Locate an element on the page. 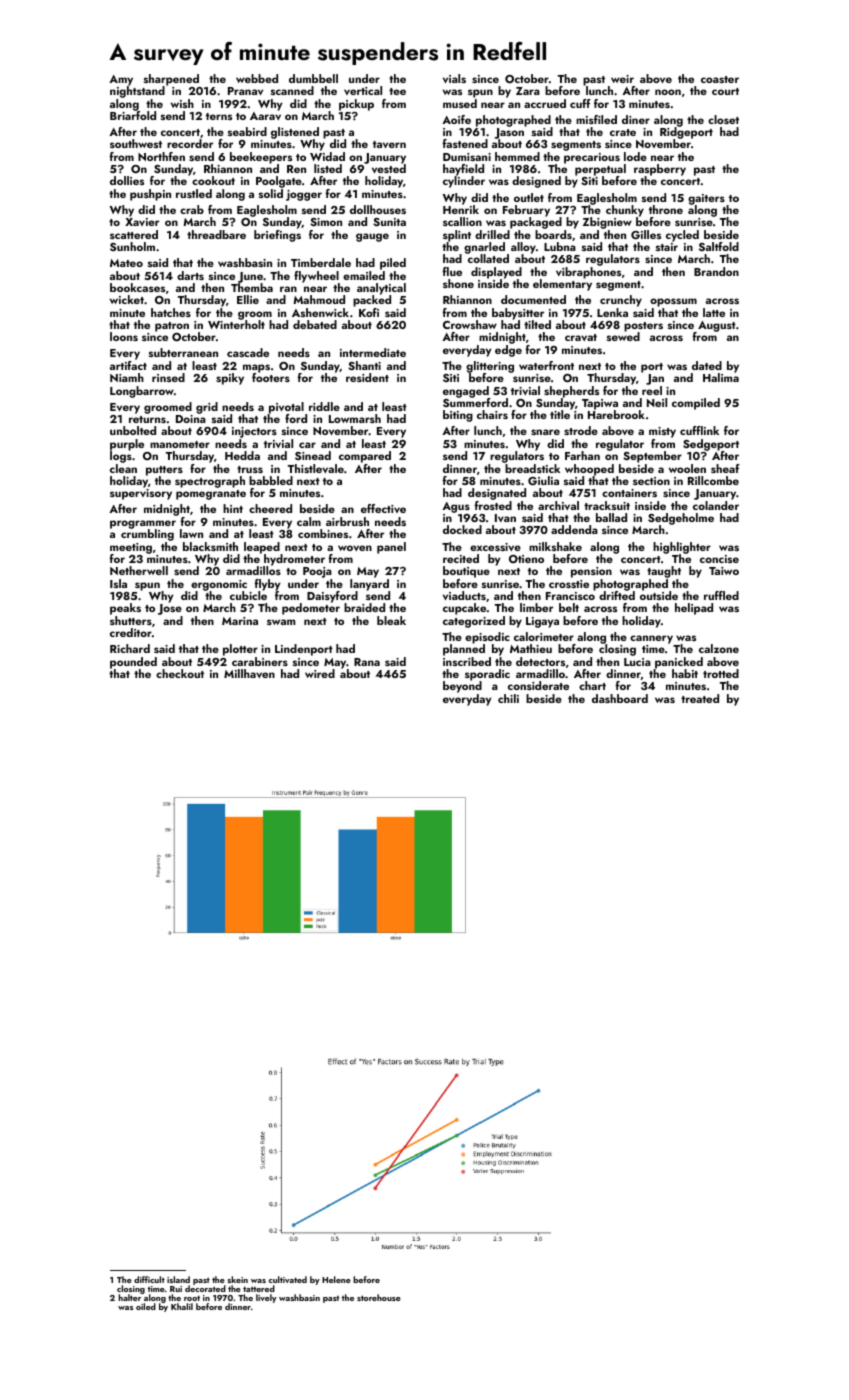 The image size is (849, 1400). Helene is located at coordinates (336, 1279).
